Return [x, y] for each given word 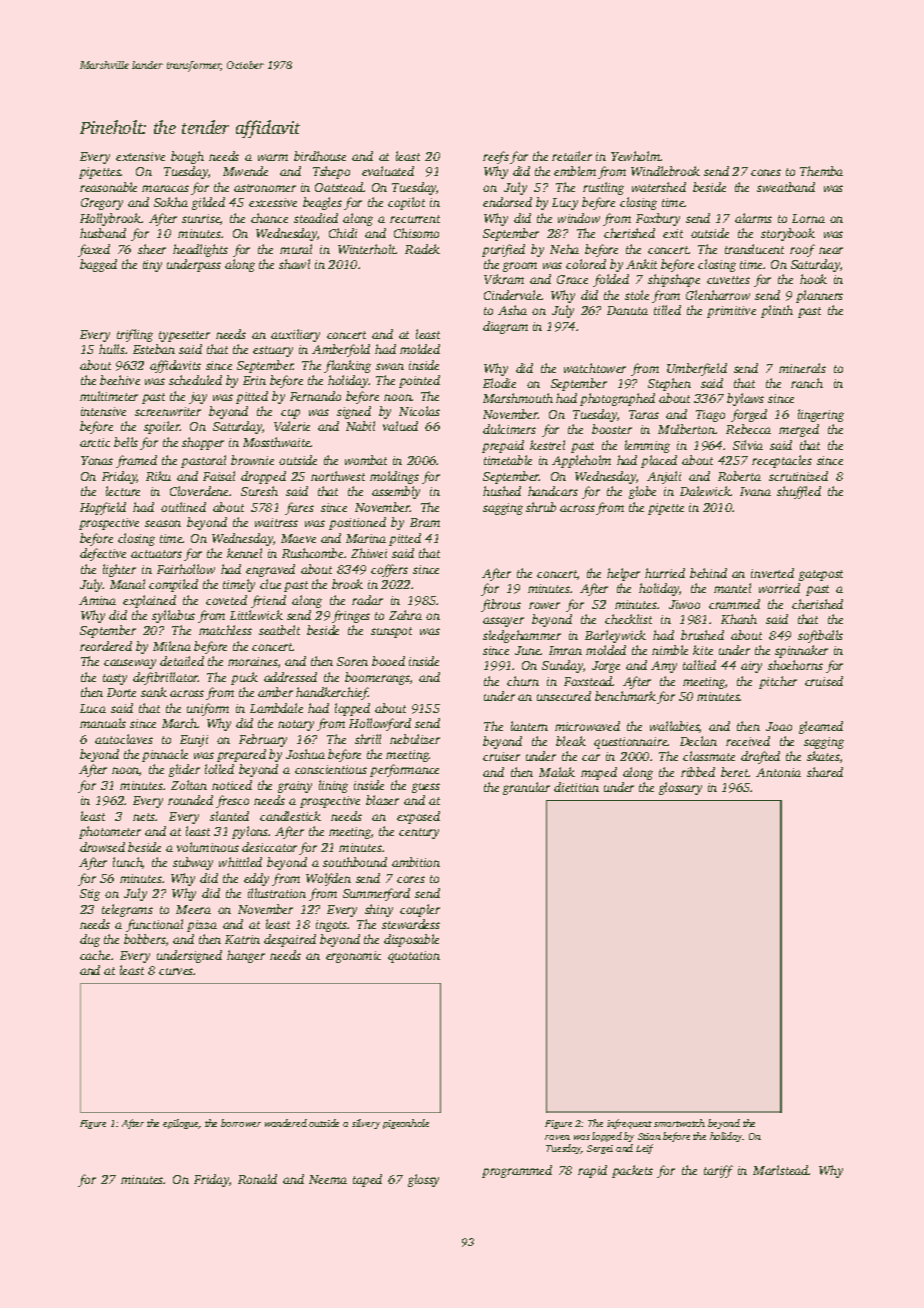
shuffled [799, 492]
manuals [103, 723]
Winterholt [367, 249]
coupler [420, 910]
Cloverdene [200, 491]
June [528, 650]
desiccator [269, 847]
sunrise [201, 218]
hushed [502, 491]
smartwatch [679, 1123]
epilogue [181, 1124]
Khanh [739, 619]
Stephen [669, 384]
